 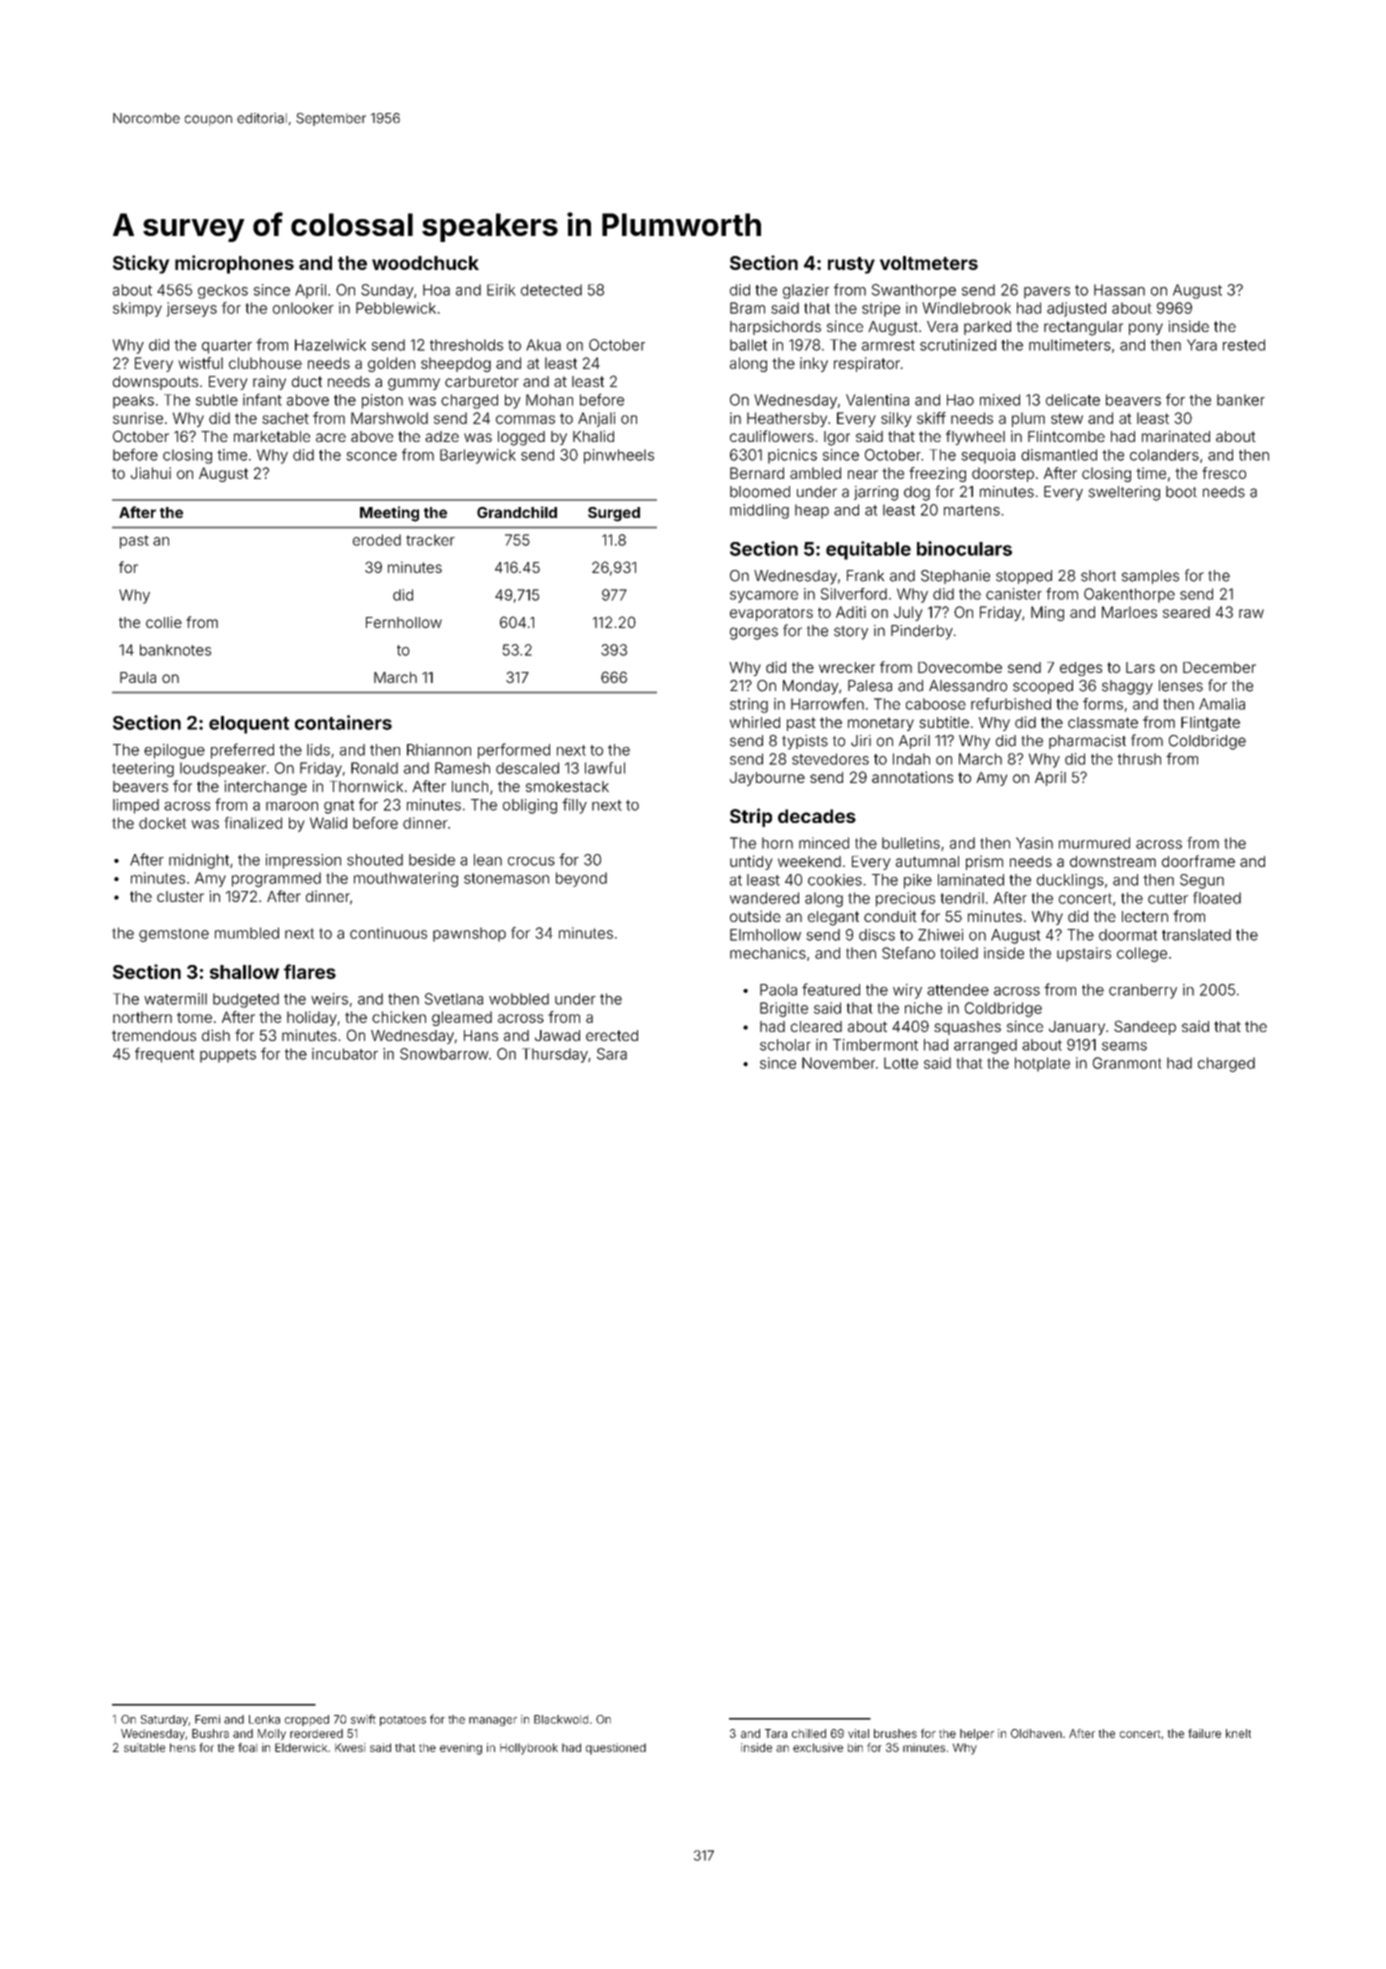 What do you see at coordinates (180, 896) in the image?
I see `cluster` at bounding box center [180, 896].
